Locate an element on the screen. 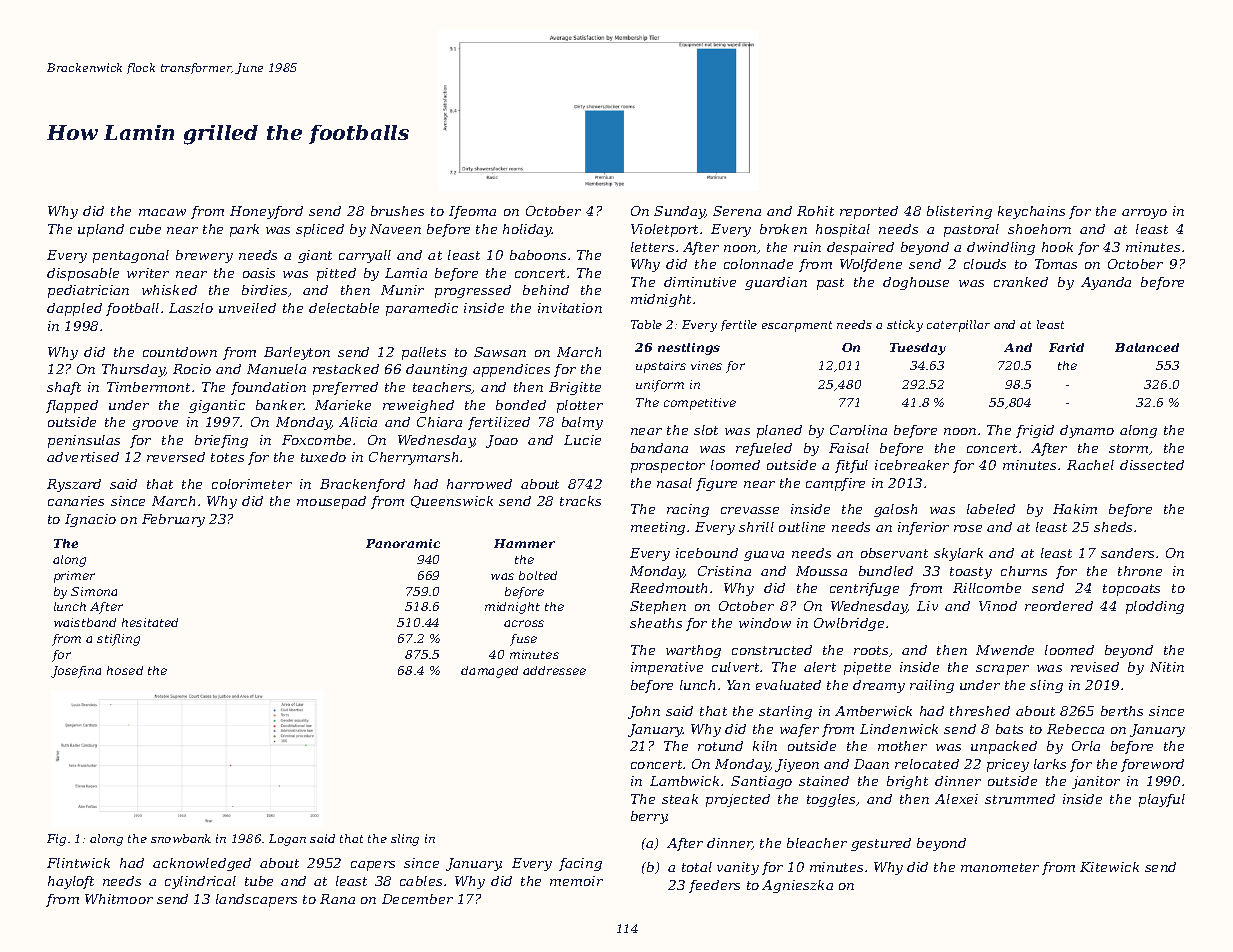  Naveen is located at coordinates (395, 229).
